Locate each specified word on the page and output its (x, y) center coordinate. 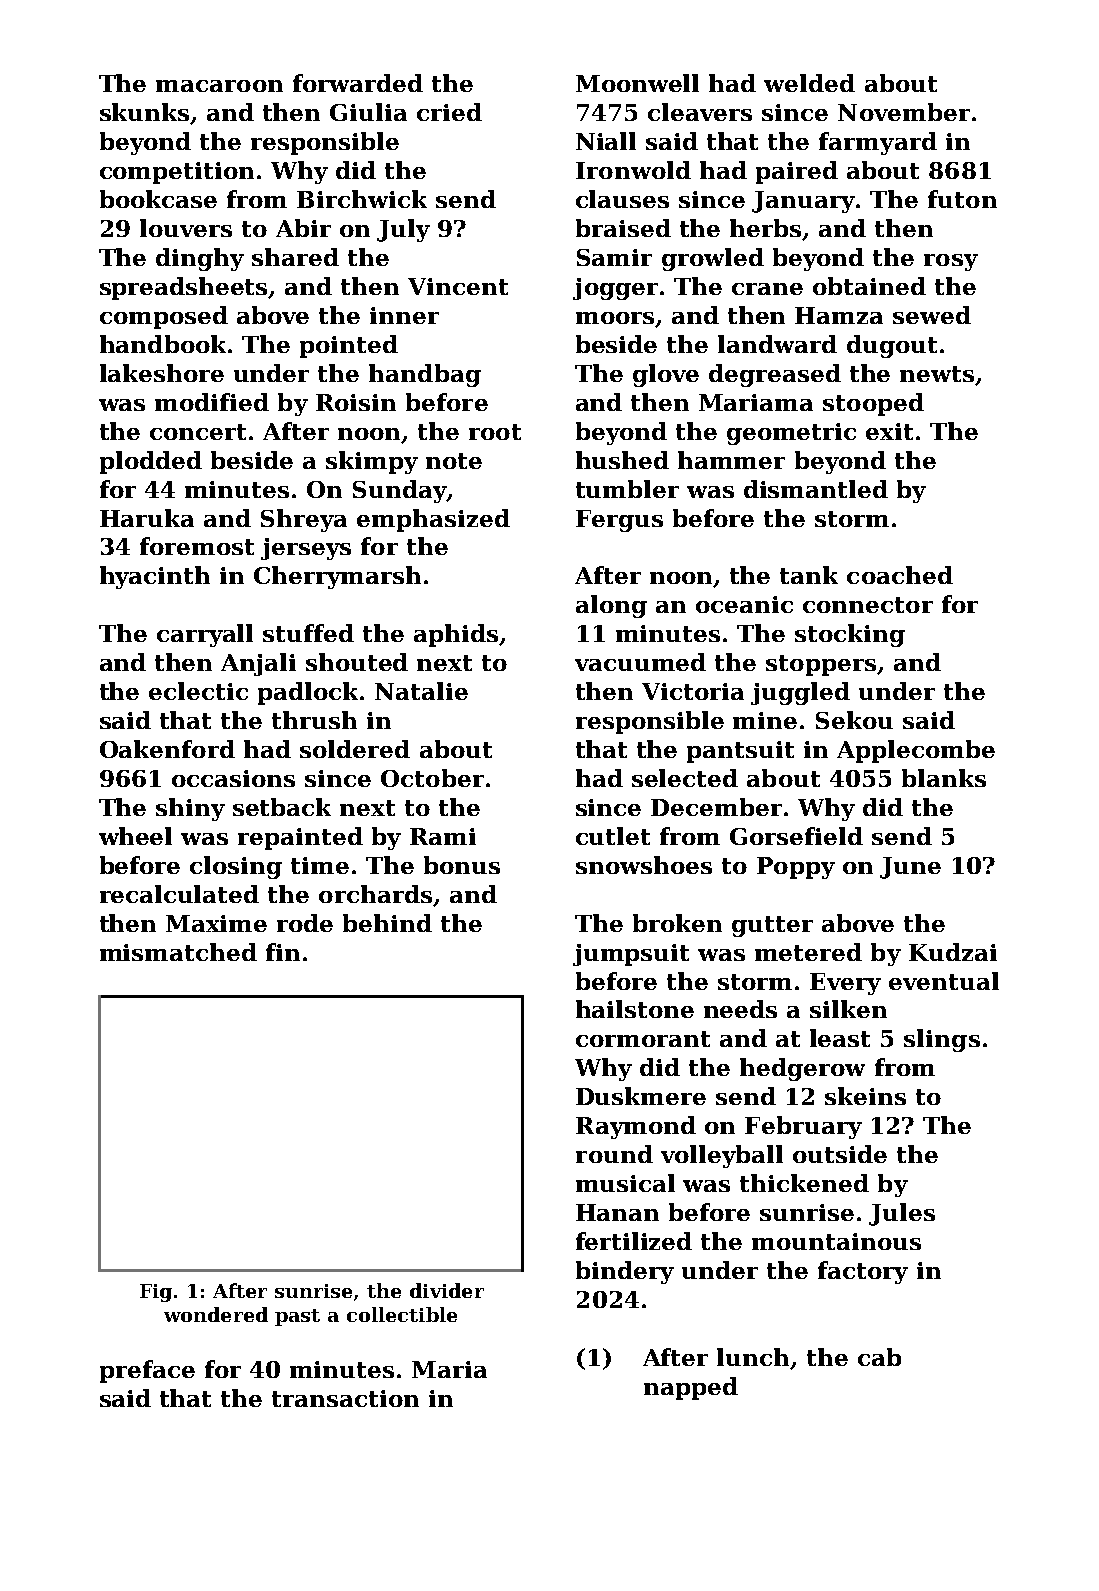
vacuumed (640, 662)
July (403, 230)
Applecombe (916, 751)
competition (177, 173)
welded (809, 83)
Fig (156, 1293)
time (320, 865)
